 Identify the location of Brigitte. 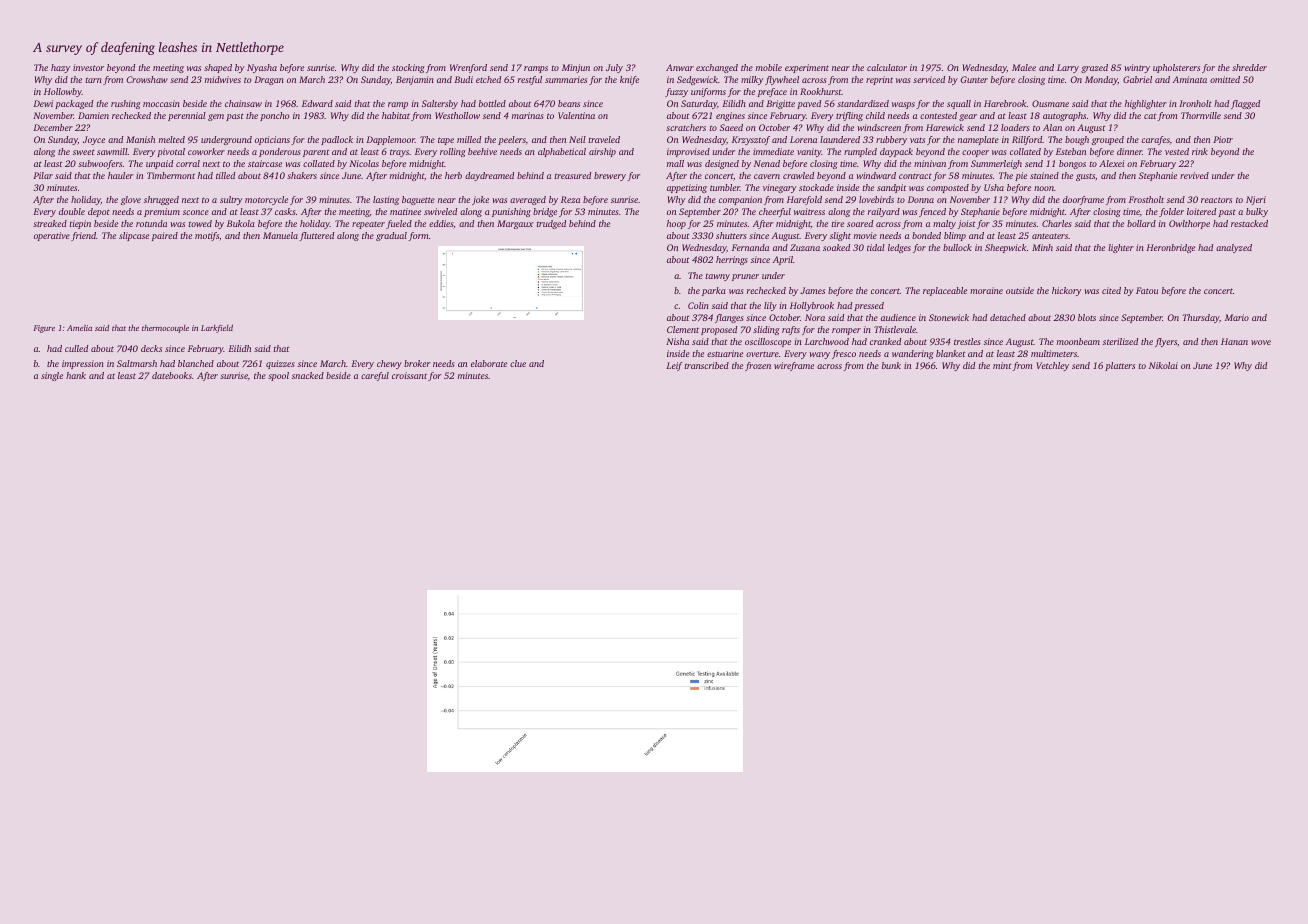
(780, 104).
